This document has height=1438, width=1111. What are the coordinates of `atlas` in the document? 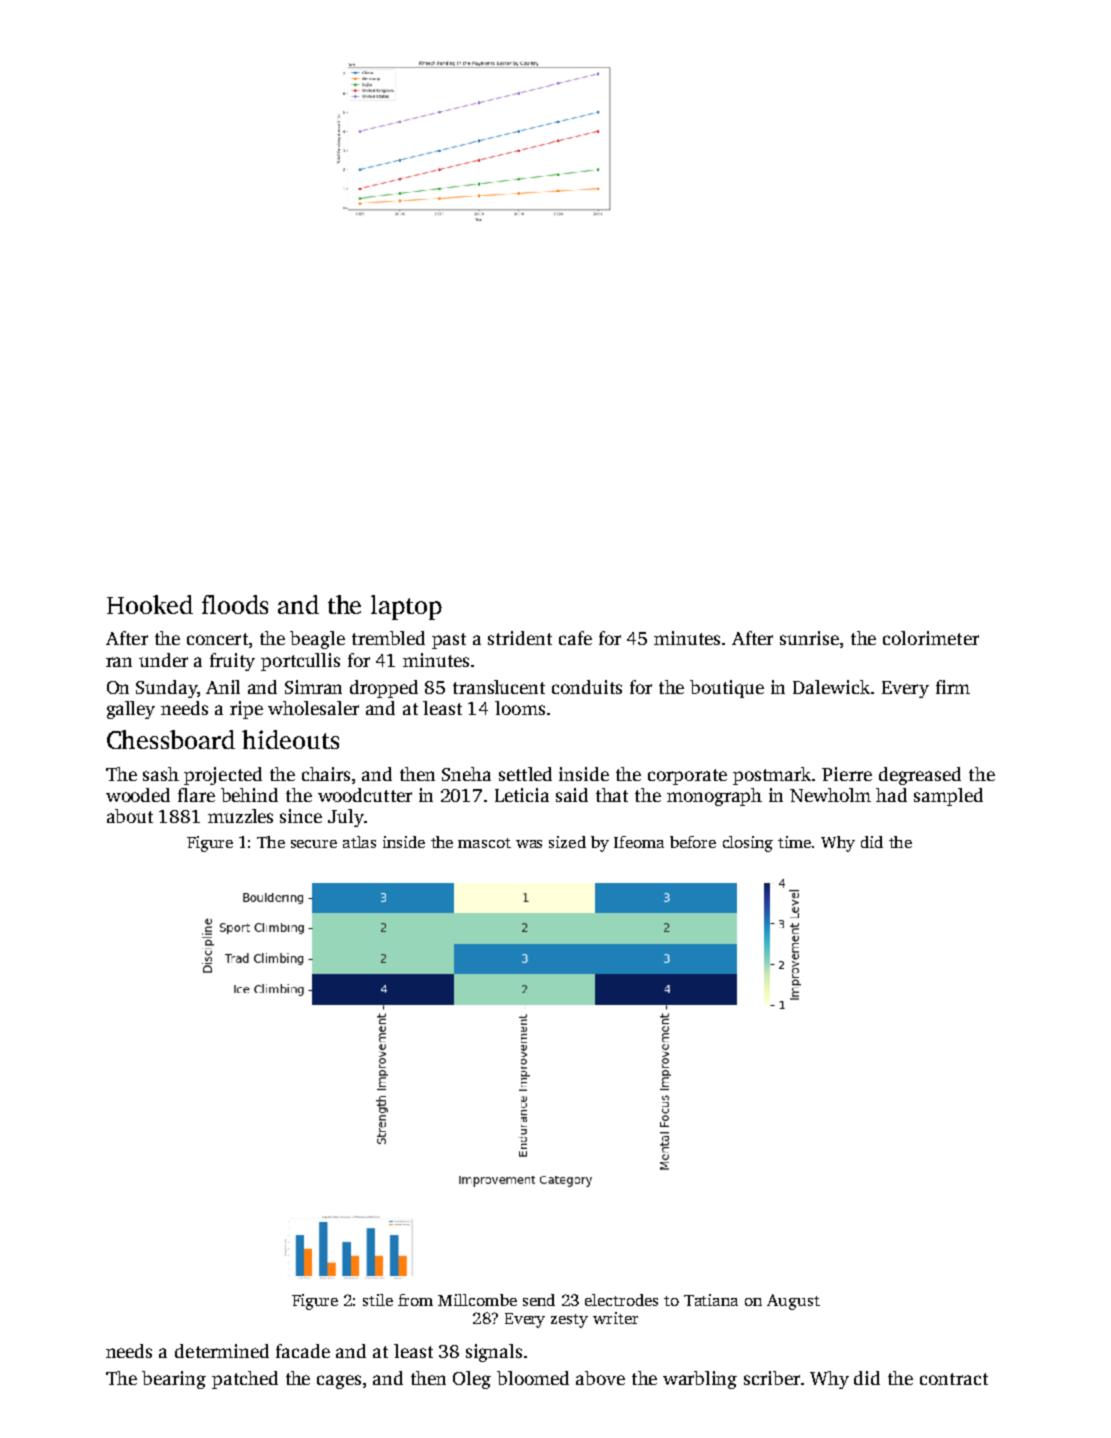 It's located at (359, 842).
